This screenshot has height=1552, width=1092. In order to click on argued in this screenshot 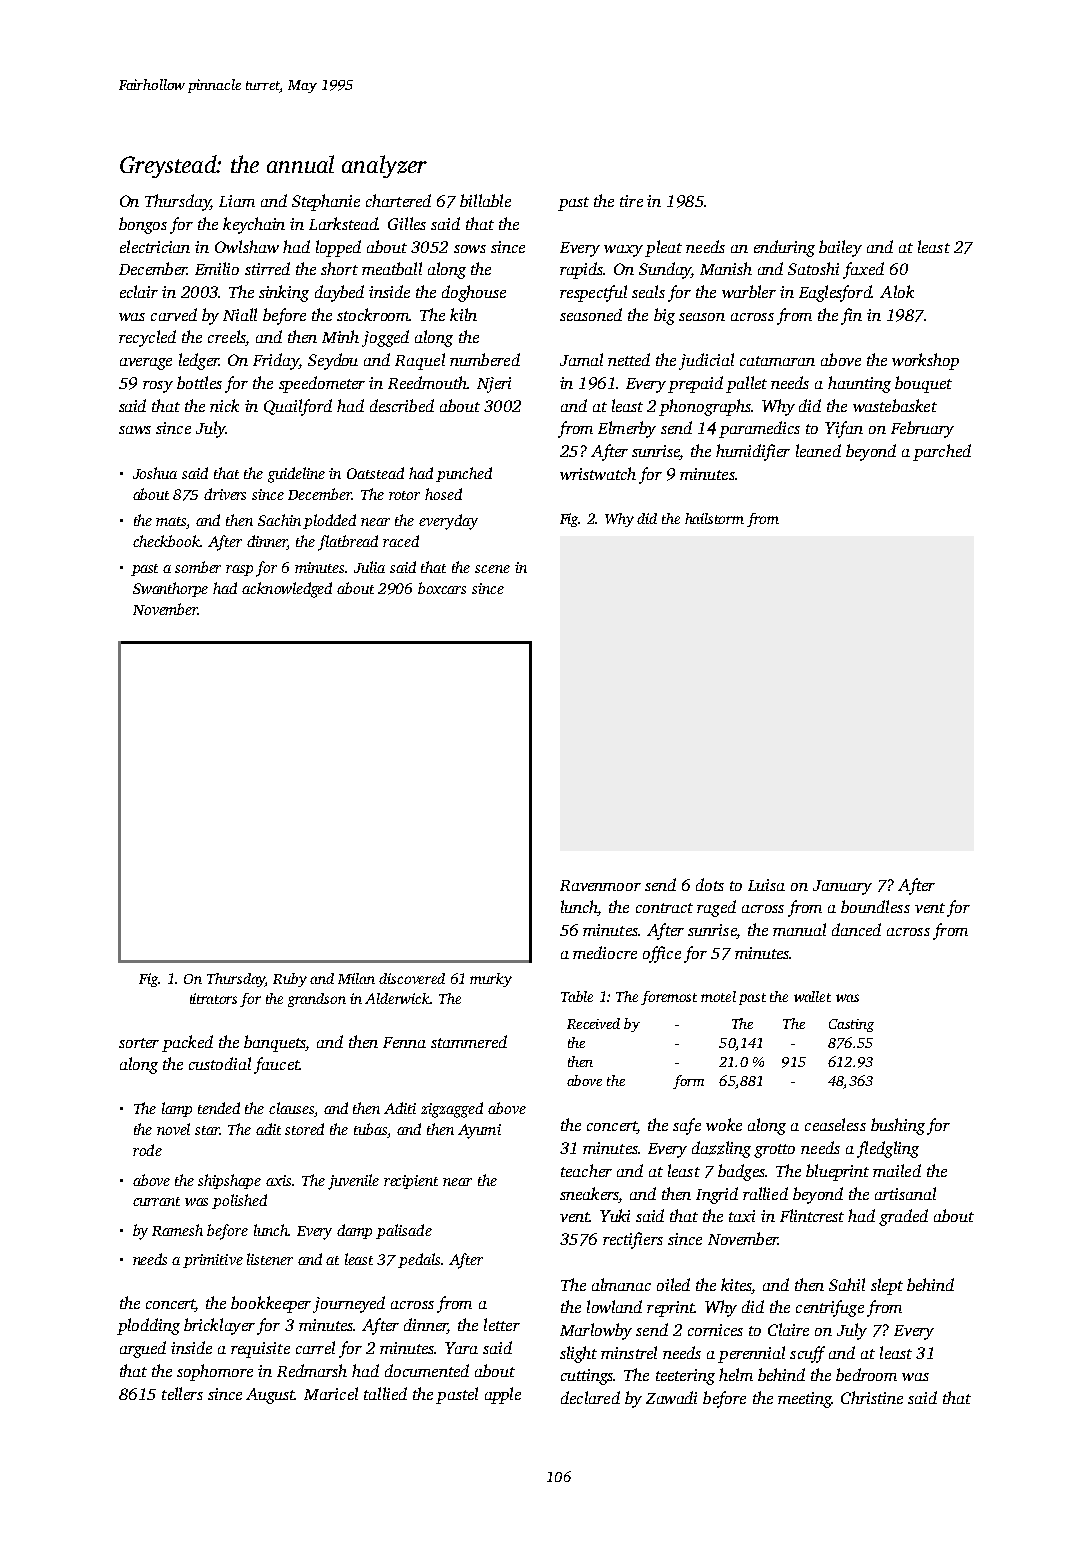, I will do `click(143, 1349)`.
